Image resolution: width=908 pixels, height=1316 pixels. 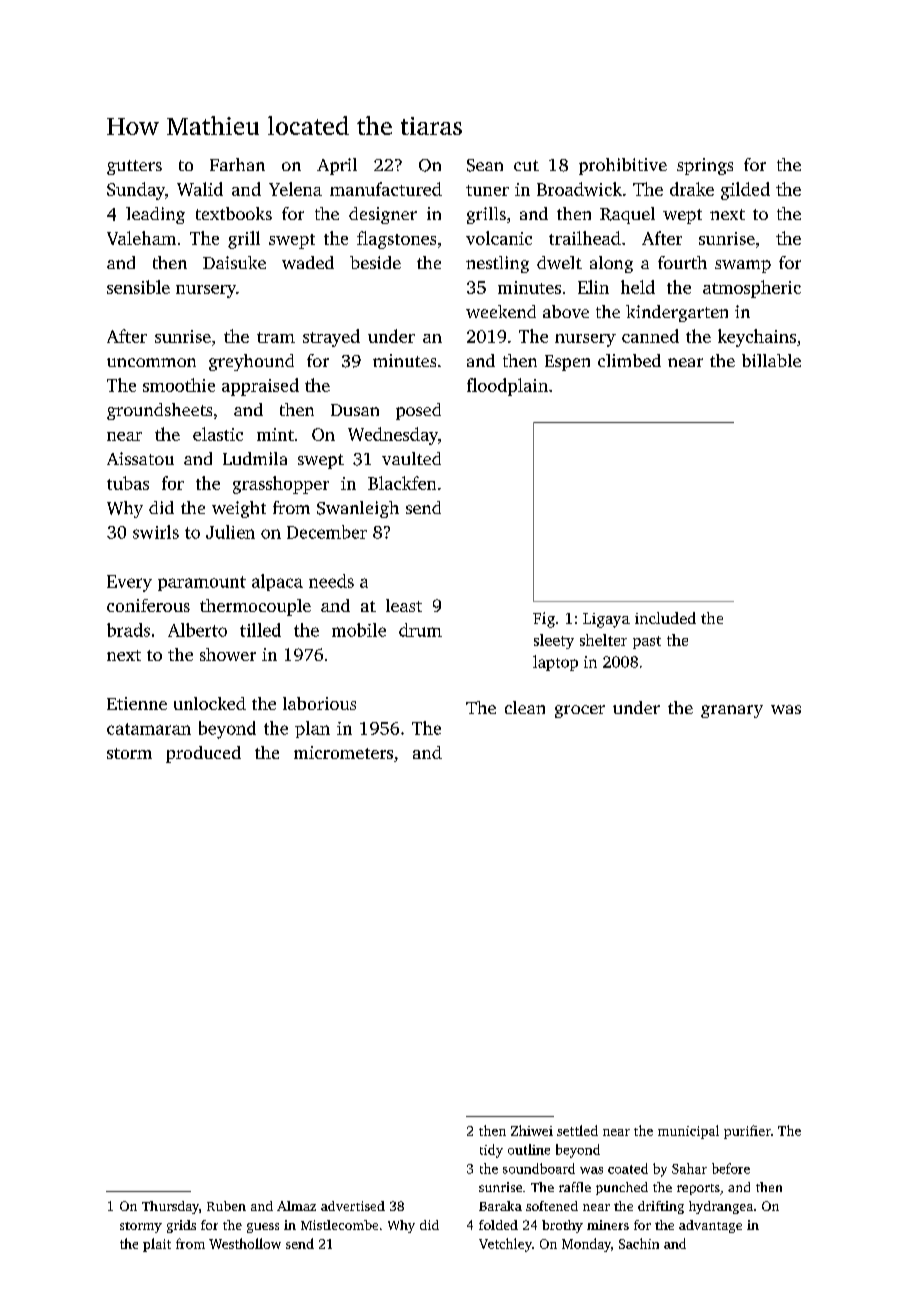 I want to click on drum, so click(x=420, y=630).
